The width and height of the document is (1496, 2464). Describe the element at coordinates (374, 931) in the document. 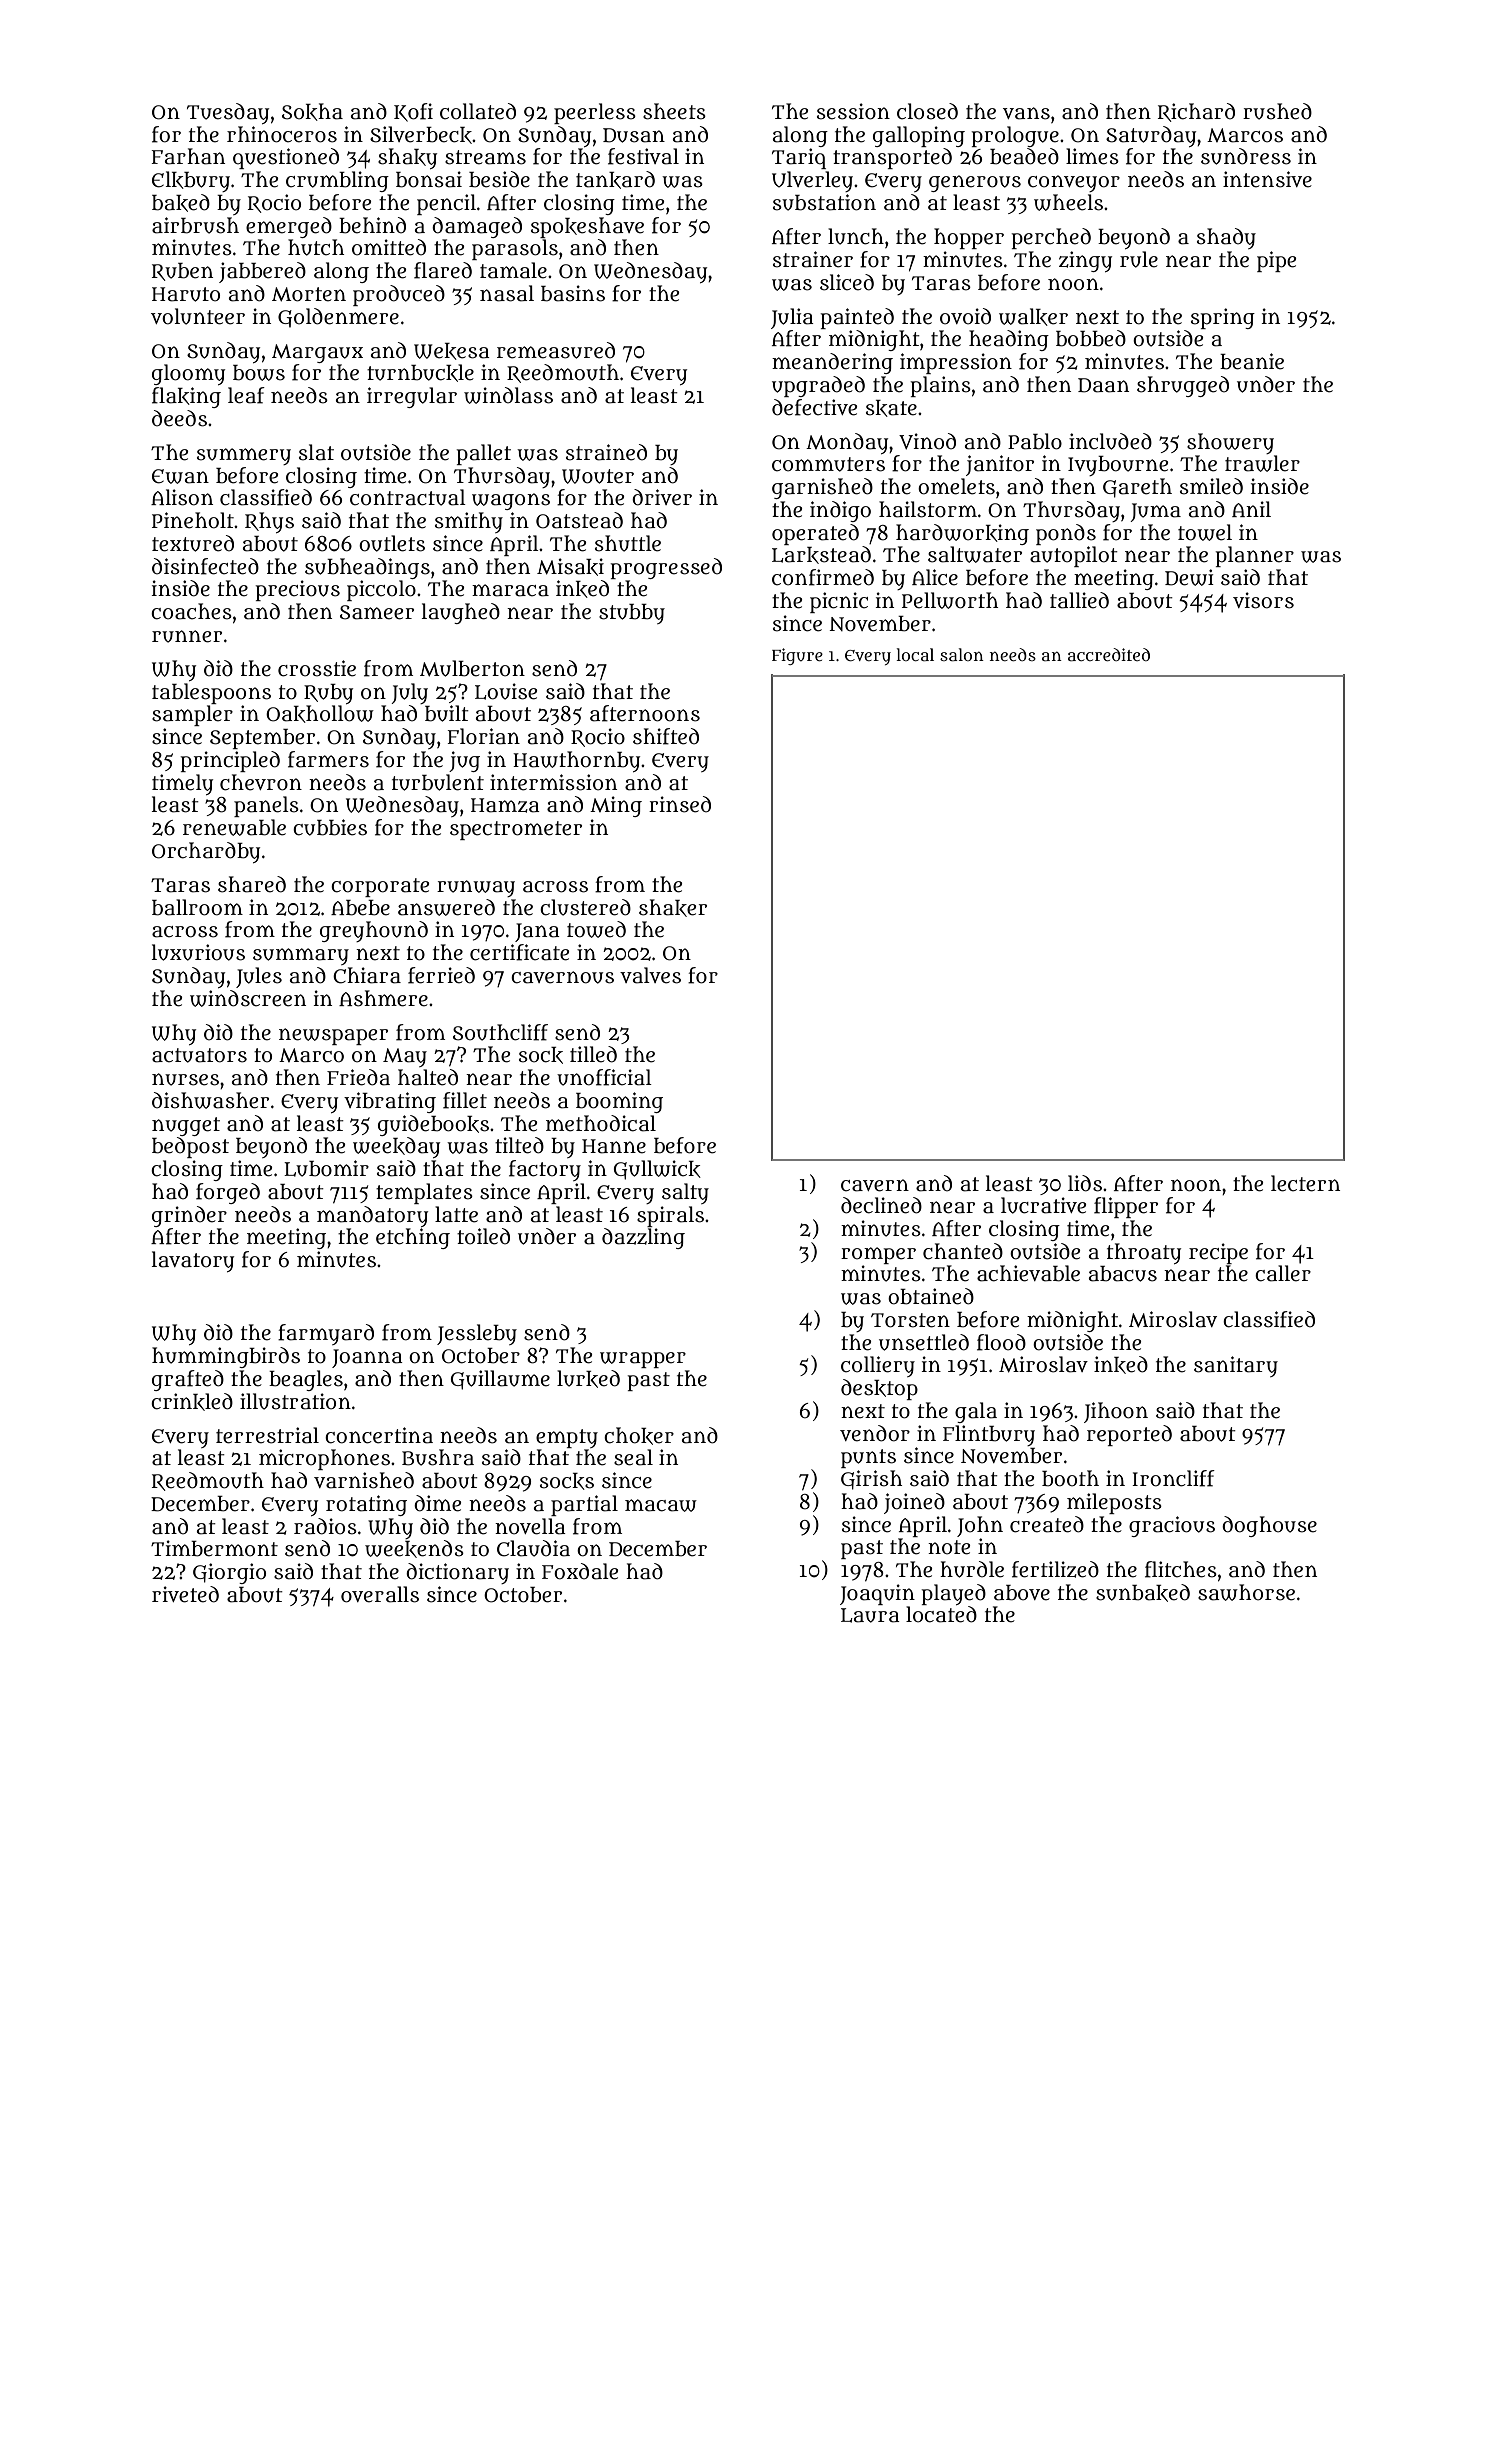

I see `greyhound` at that location.
